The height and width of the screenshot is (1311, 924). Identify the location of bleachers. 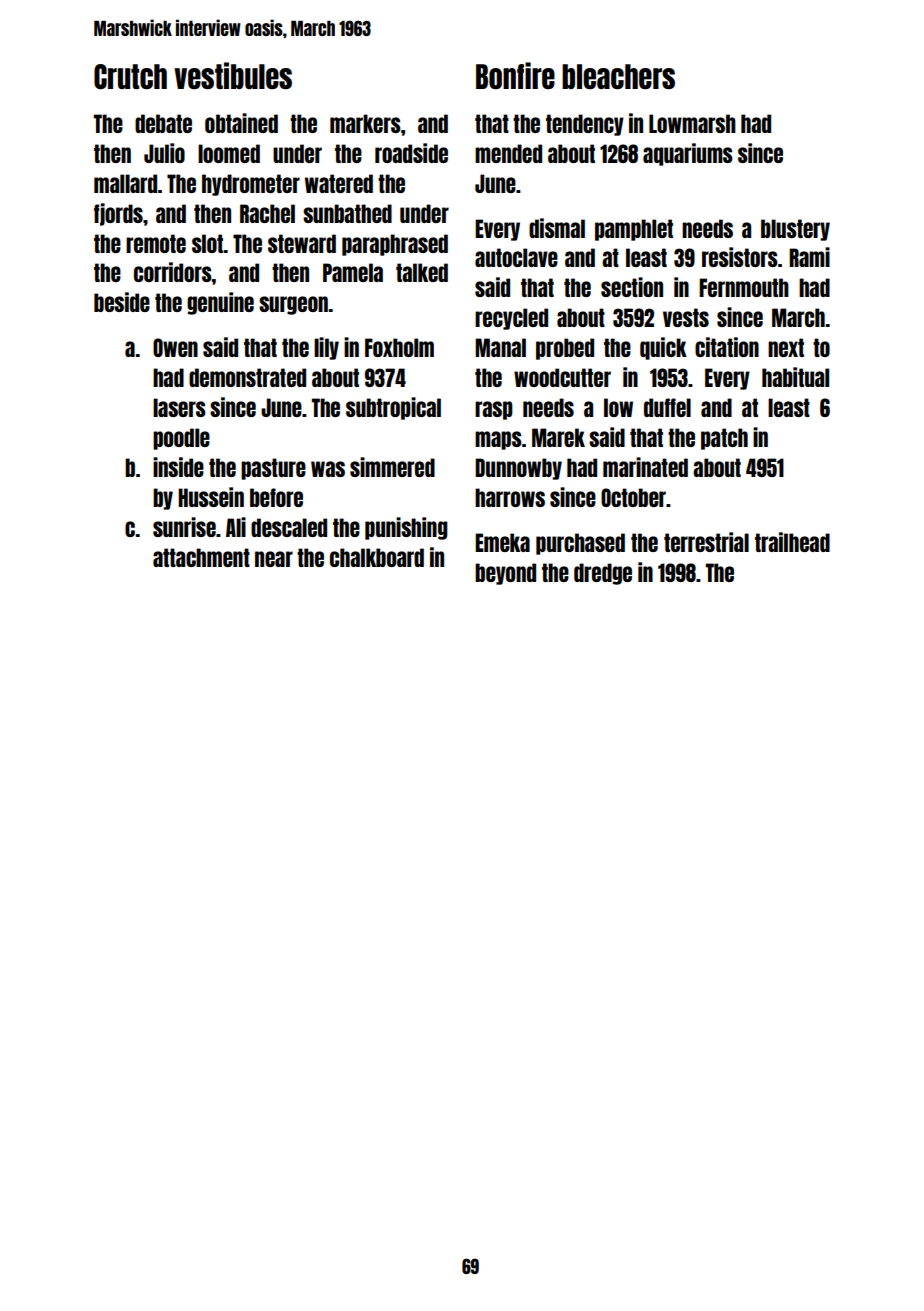
(618, 76).
